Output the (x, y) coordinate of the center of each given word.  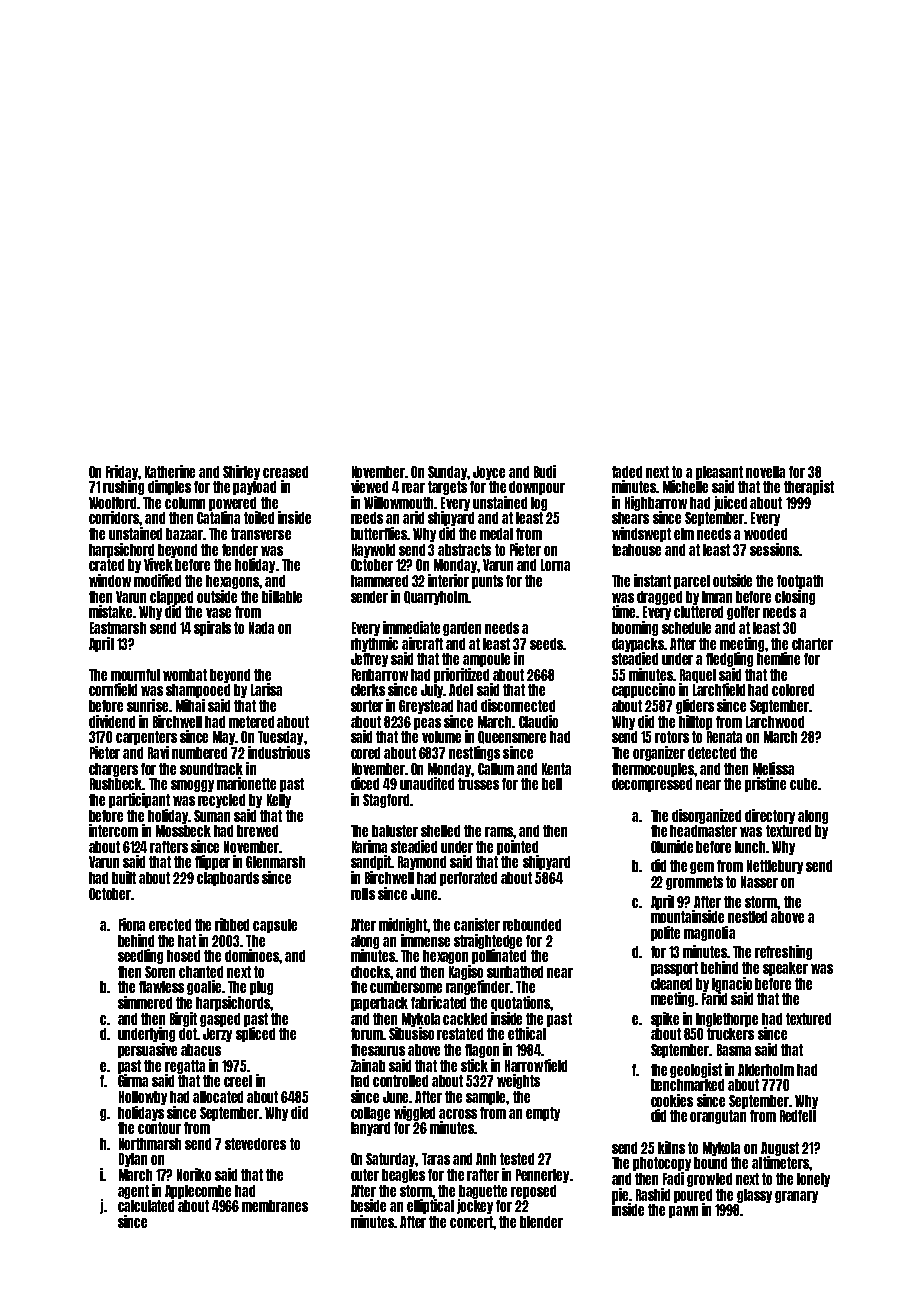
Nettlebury (775, 867)
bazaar (185, 534)
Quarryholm (436, 598)
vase (218, 613)
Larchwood (775, 722)
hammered (379, 581)
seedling (140, 956)
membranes (275, 1206)
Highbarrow (656, 503)
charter (812, 644)
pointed (517, 847)
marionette (246, 783)
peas (427, 724)
